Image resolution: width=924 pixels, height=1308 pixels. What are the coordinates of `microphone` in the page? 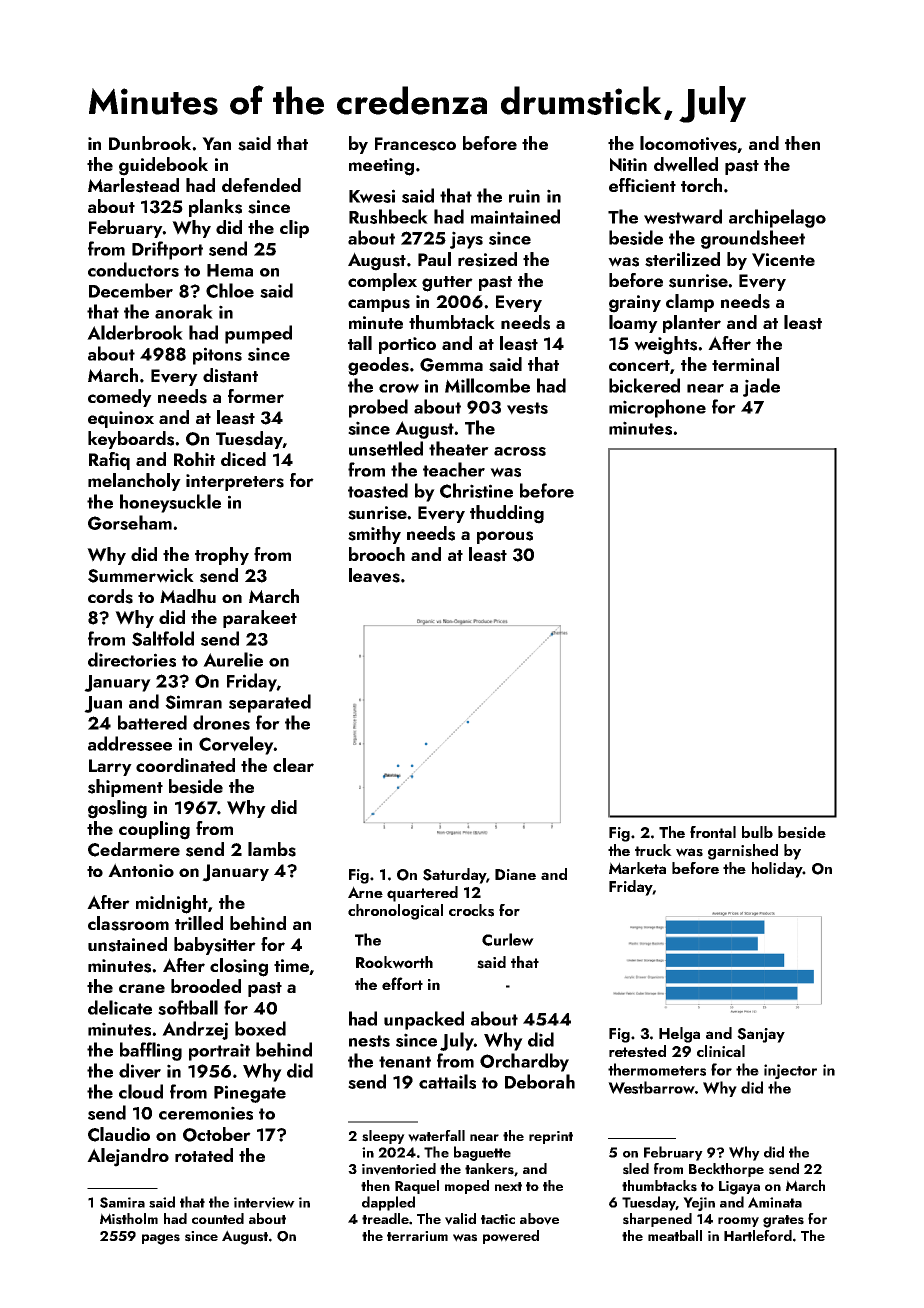 It's located at (657, 408).
